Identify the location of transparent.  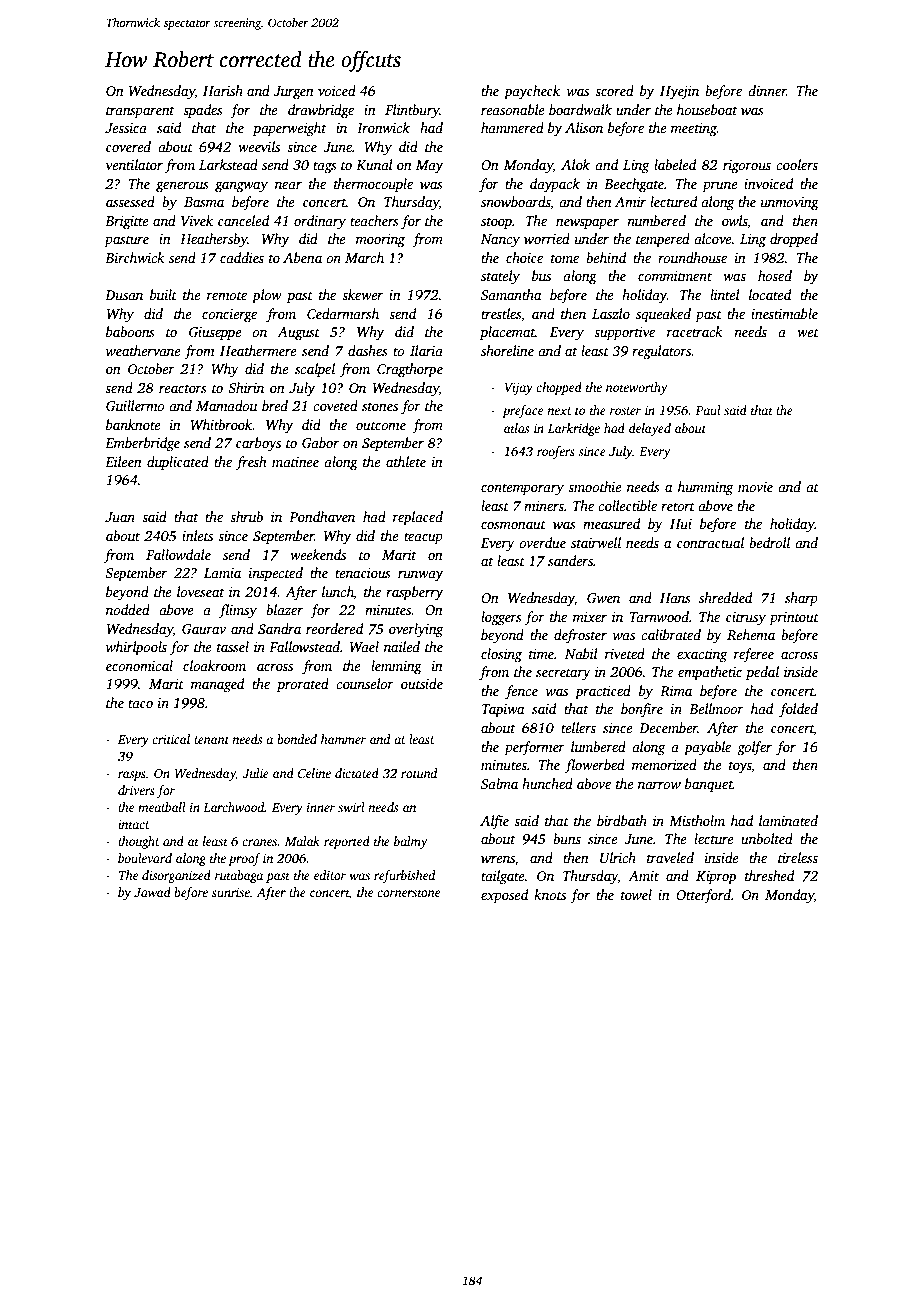
(140, 112).
